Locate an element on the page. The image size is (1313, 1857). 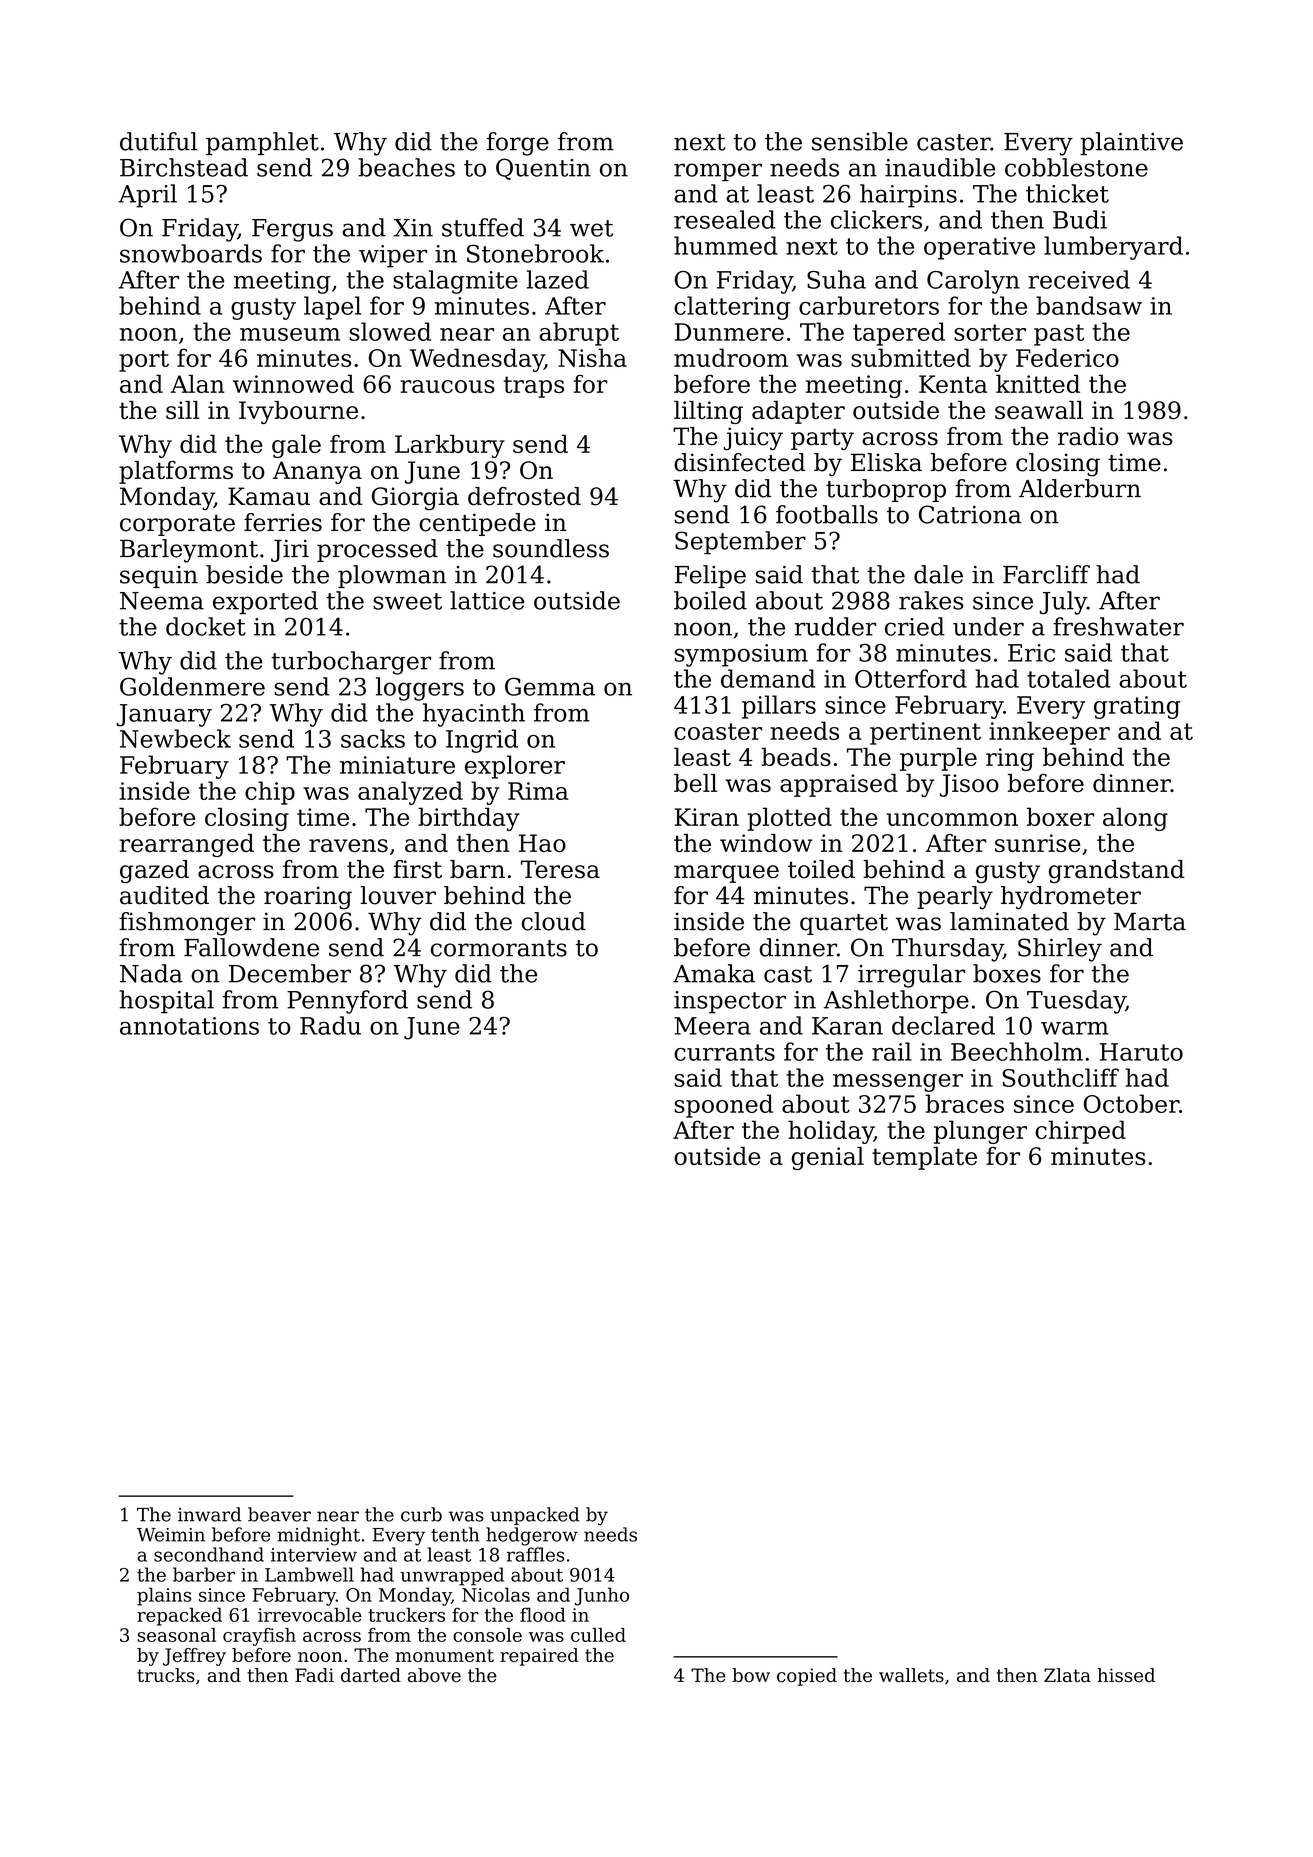
Nada is located at coordinates (151, 973).
